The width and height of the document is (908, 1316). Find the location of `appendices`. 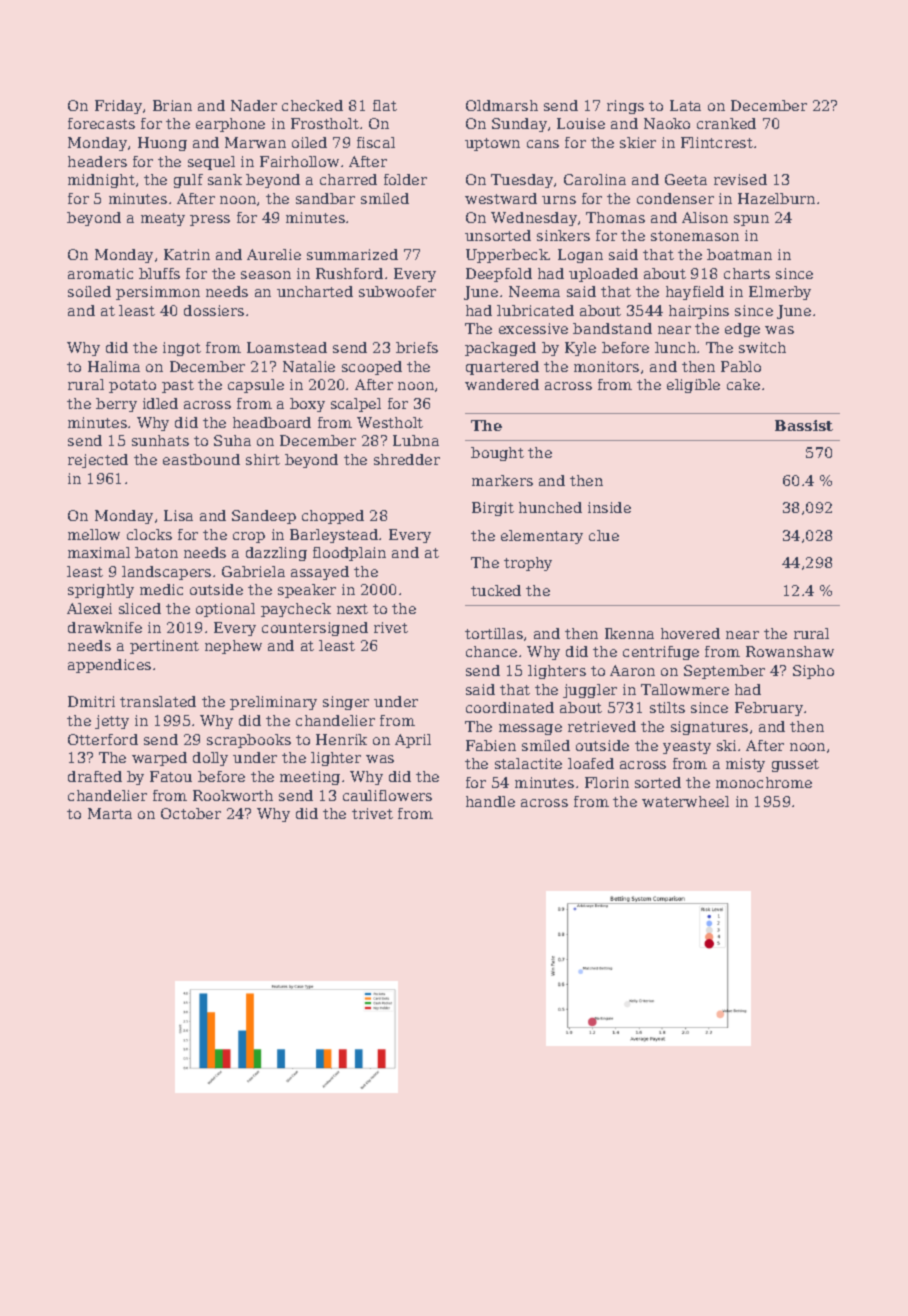

appendices is located at coordinates (109, 666).
